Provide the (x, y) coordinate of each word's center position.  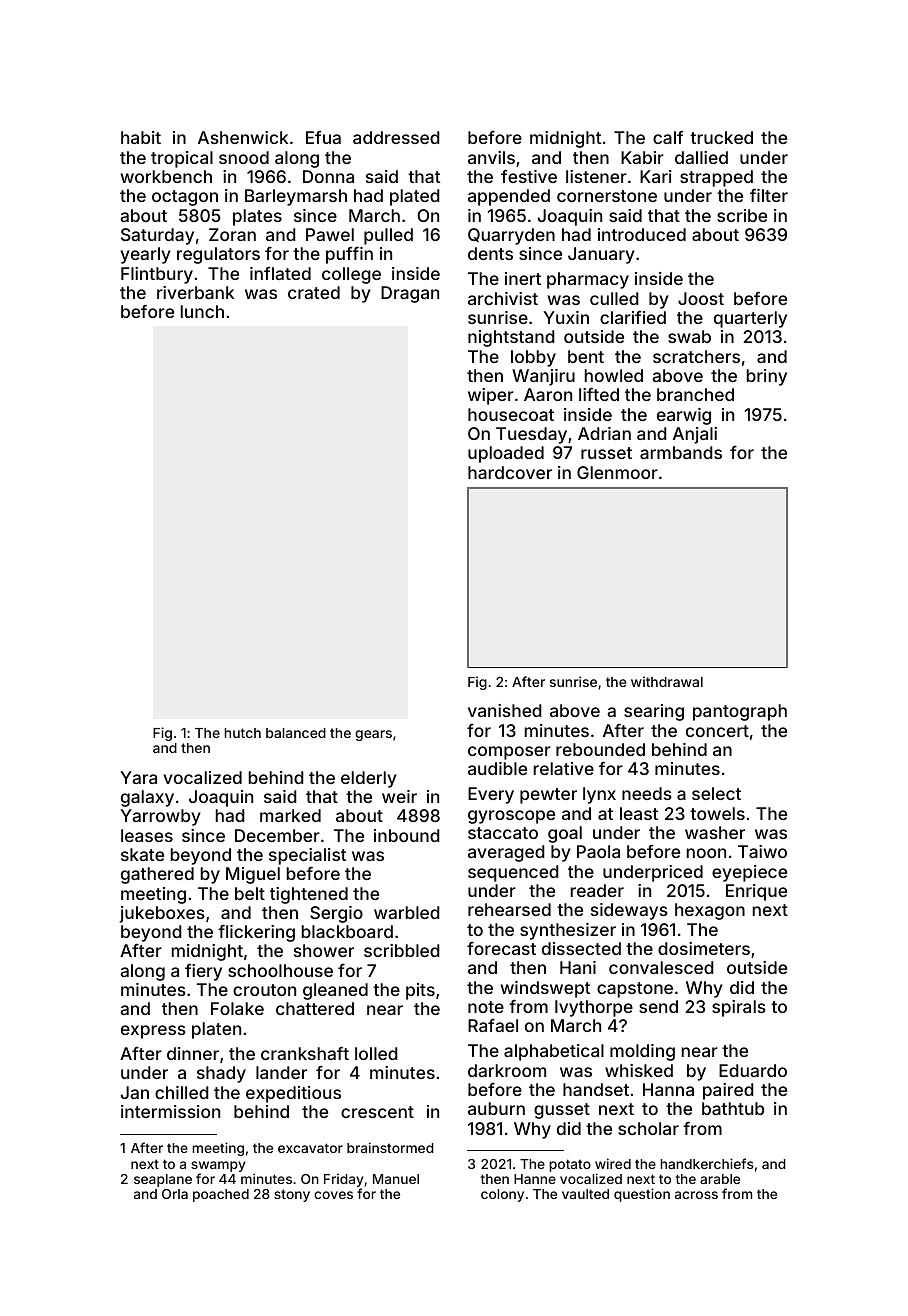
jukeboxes (162, 914)
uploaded (506, 454)
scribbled (402, 950)
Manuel (396, 1179)
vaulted (585, 1194)
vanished (505, 710)
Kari (655, 176)
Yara (139, 777)
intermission (170, 1111)
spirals (739, 1008)
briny (767, 377)
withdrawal (667, 681)
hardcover (510, 472)
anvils (491, 157)
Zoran (232, 234)
